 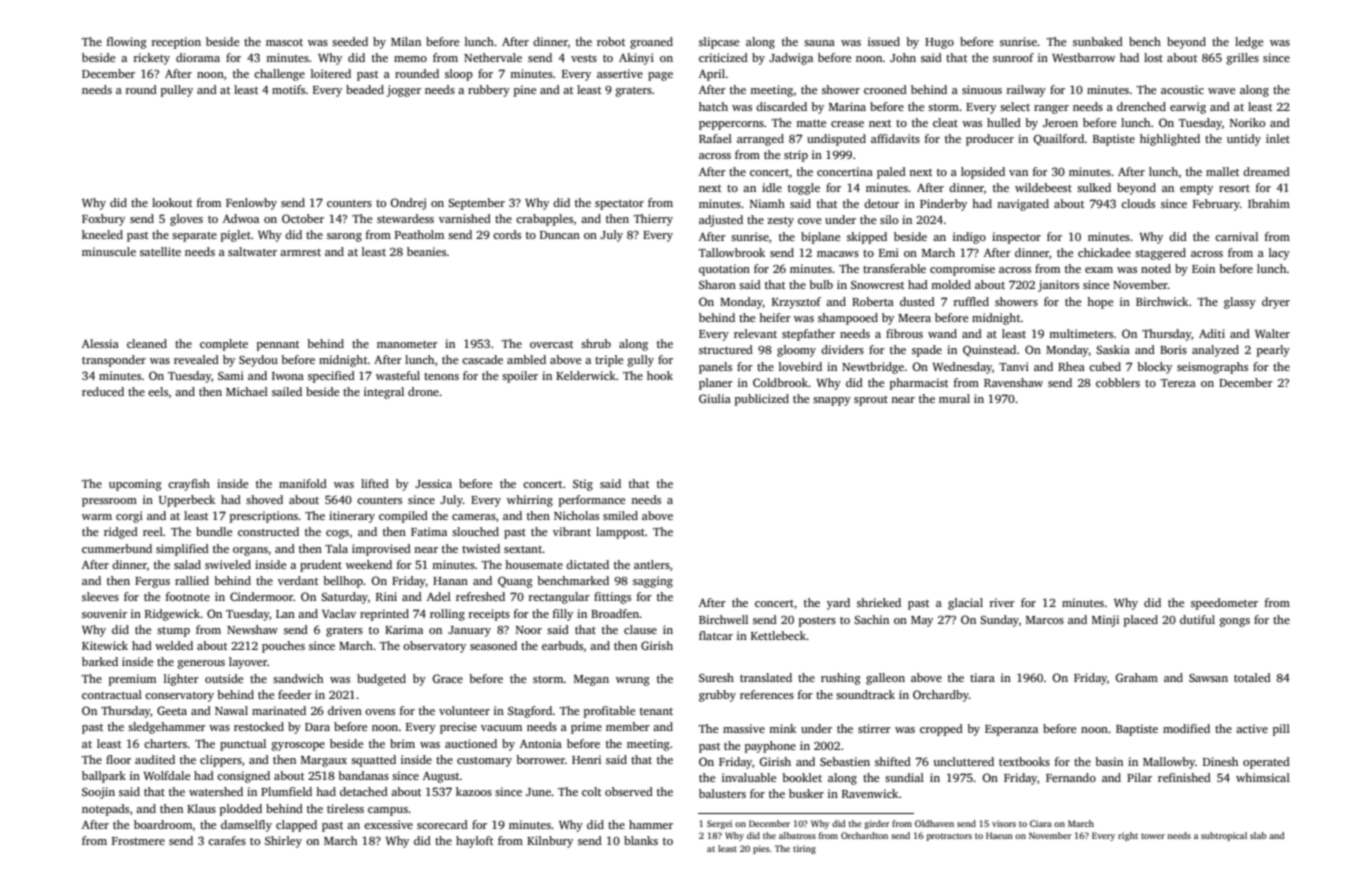 I want to click on lifted, so click(x=375, y=483).
